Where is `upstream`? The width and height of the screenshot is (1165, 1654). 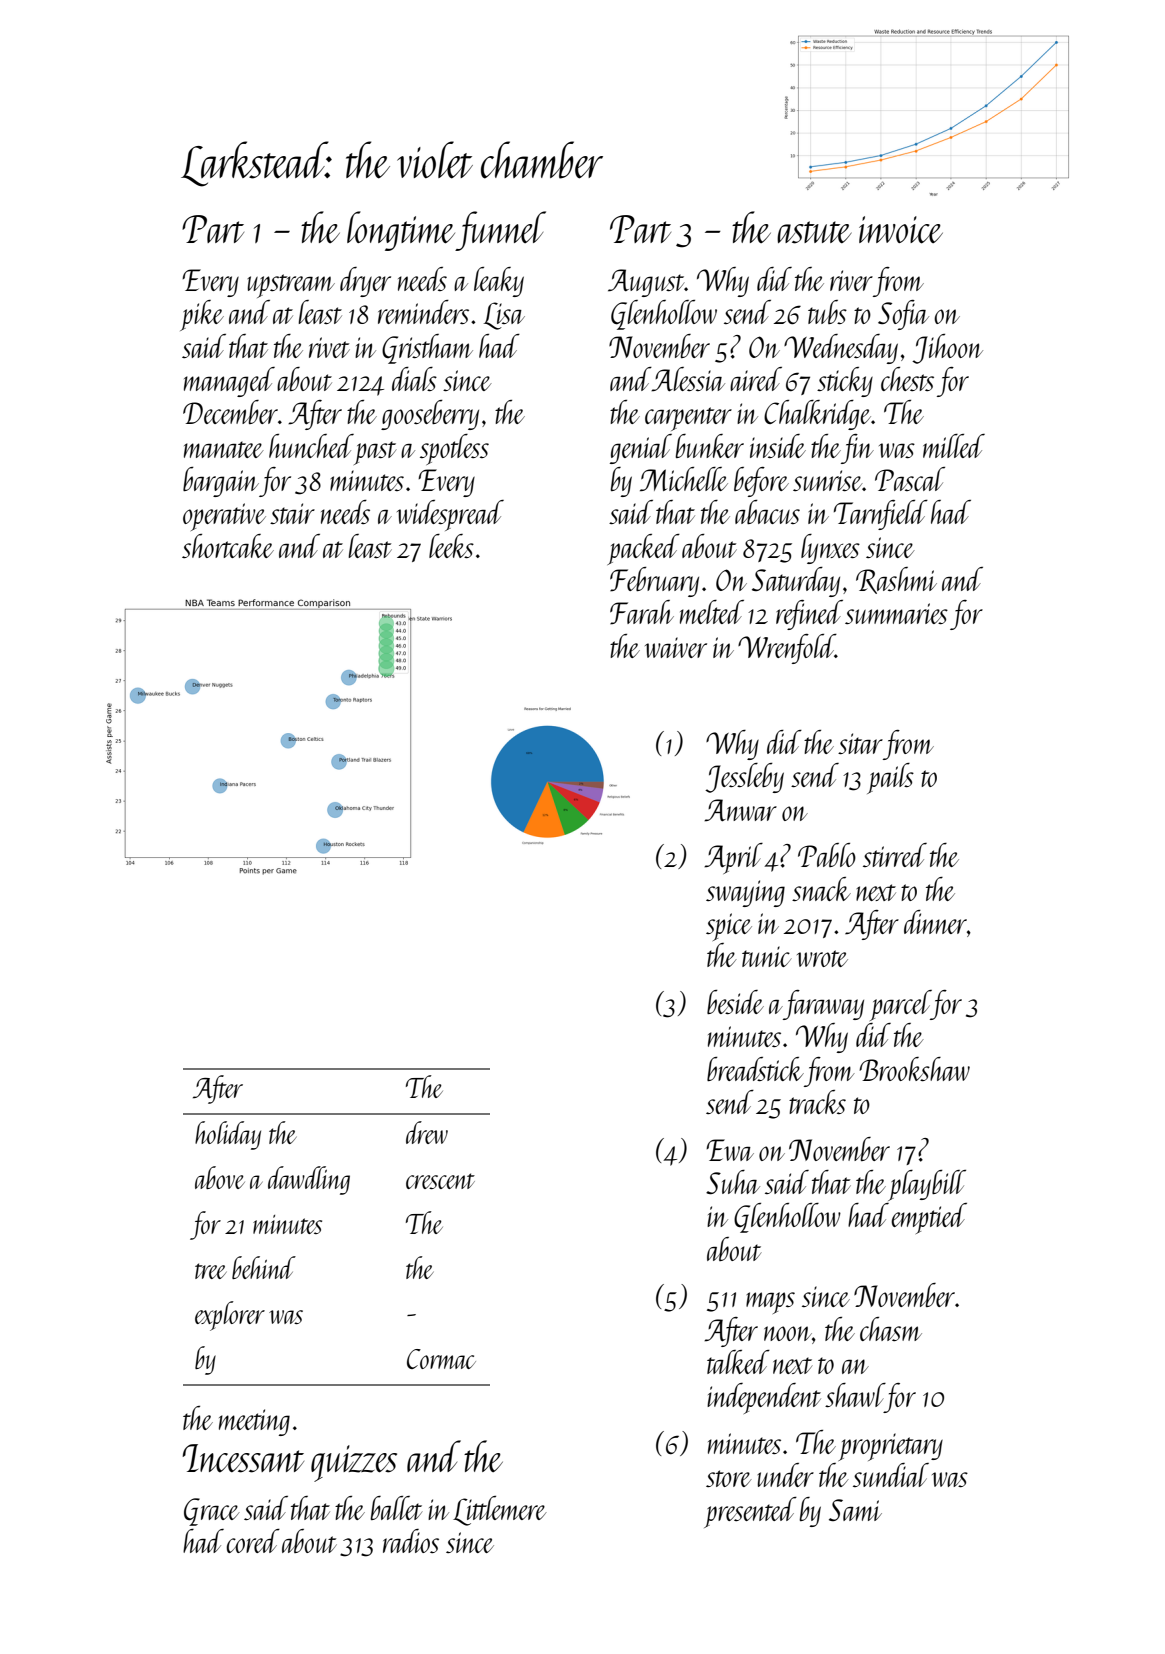
upstream is located at coordinates (291, 286).
